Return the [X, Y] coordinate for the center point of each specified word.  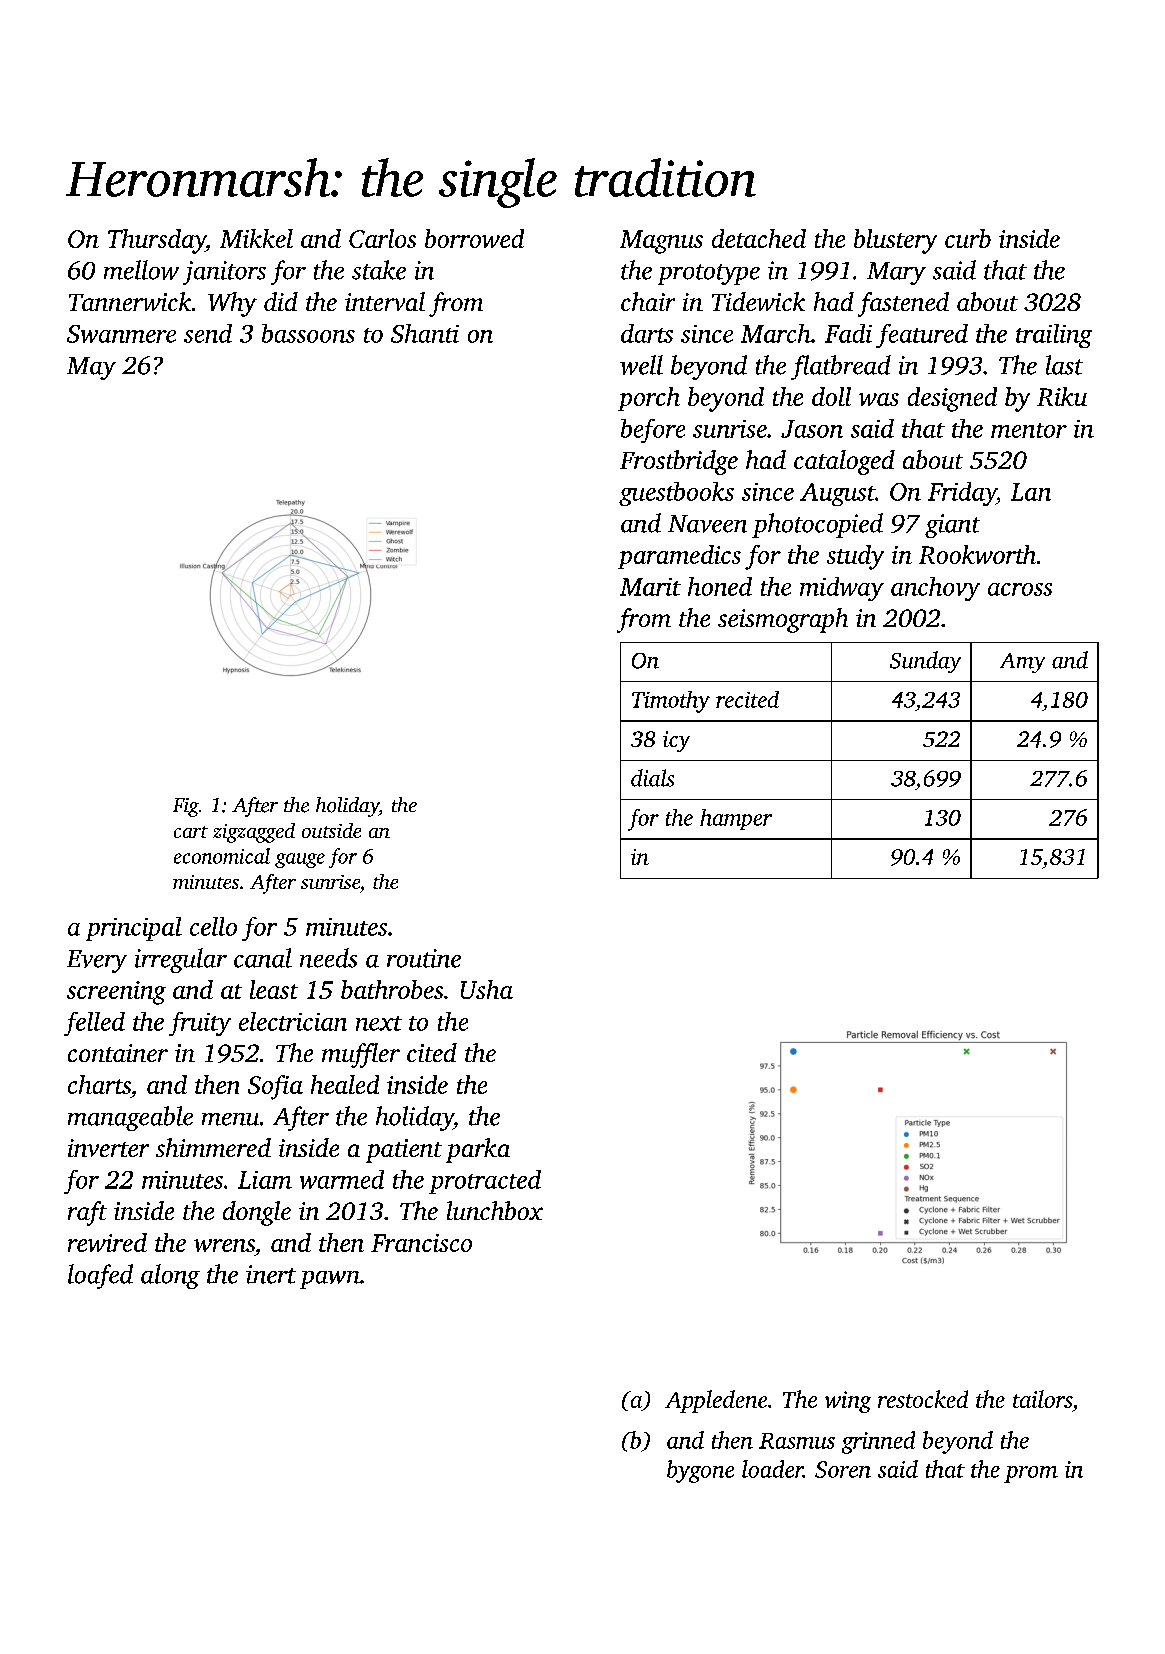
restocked [923, 1399]
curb [968, 238]
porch [649, 399]
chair [648, 301]
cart [191, 832]
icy [676, 741]
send [208, 333]
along [170, 1276]
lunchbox [495, 1210]
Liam [265, 1180]
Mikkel [256, 238]
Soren [843, 1469]
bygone [700, 1471]
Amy [1022, 663]
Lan [1031, 492]
